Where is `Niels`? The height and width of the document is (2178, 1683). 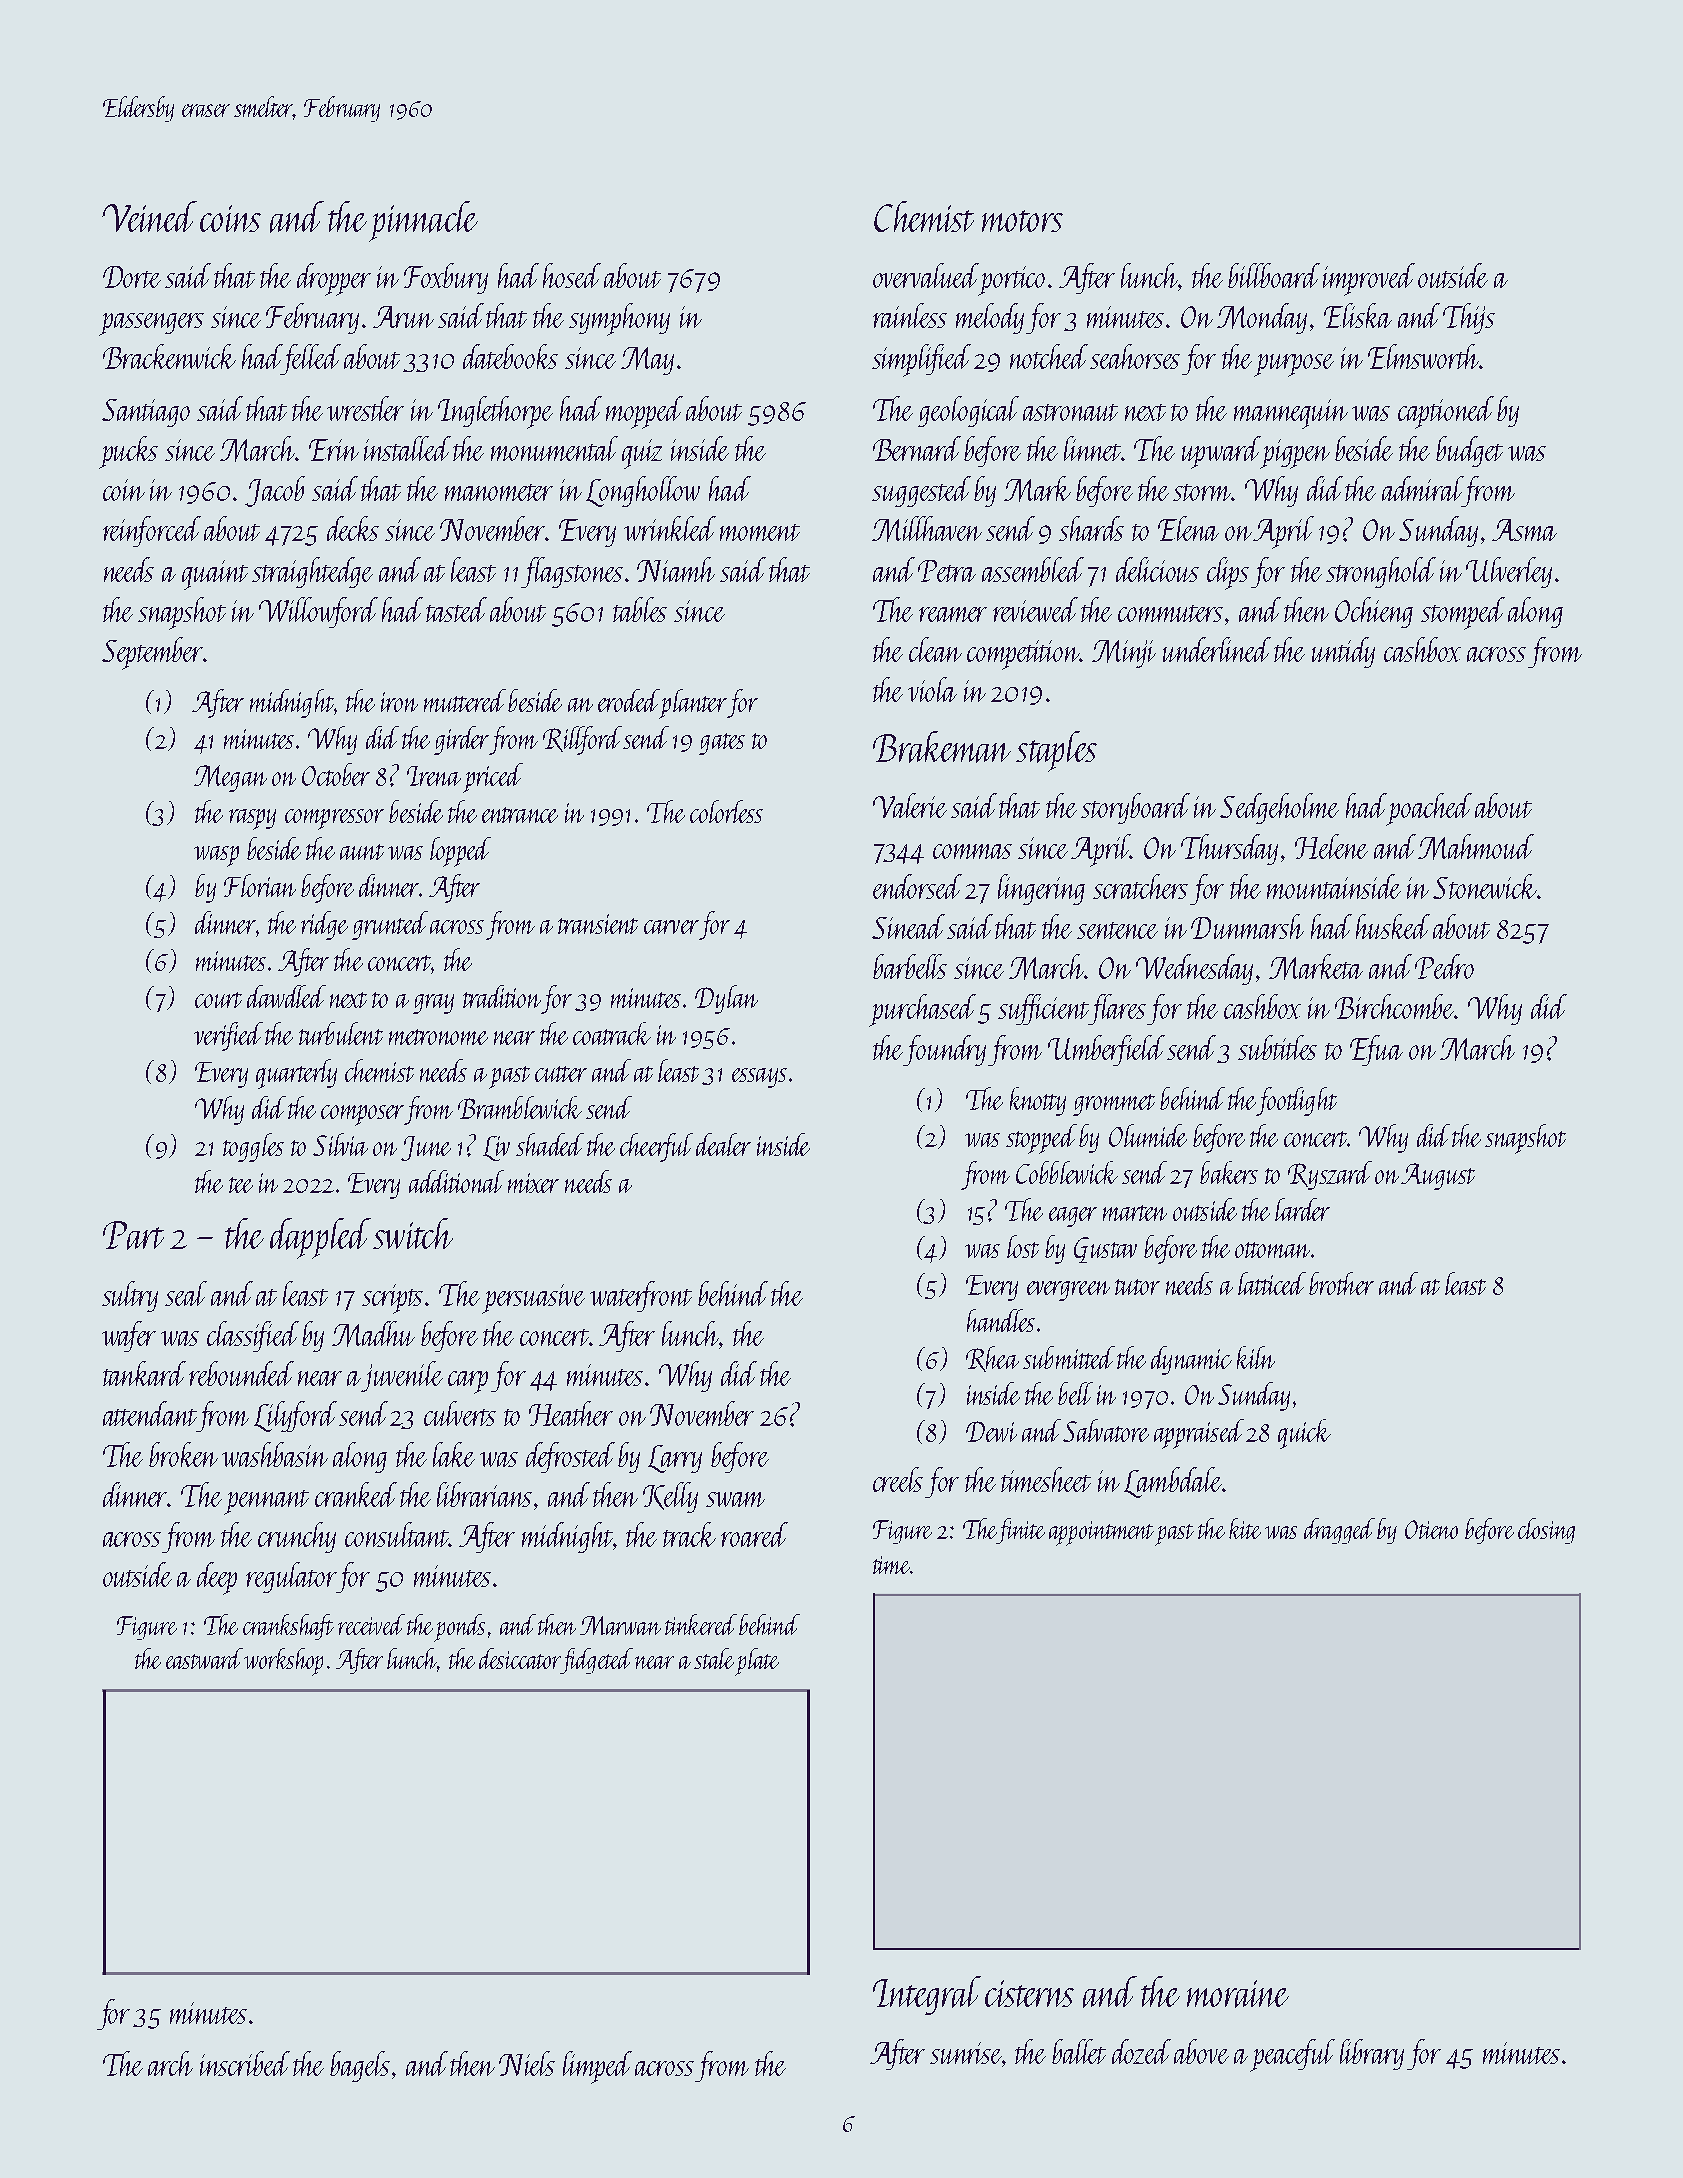
Niels is located at coordinates (527, 2063).
